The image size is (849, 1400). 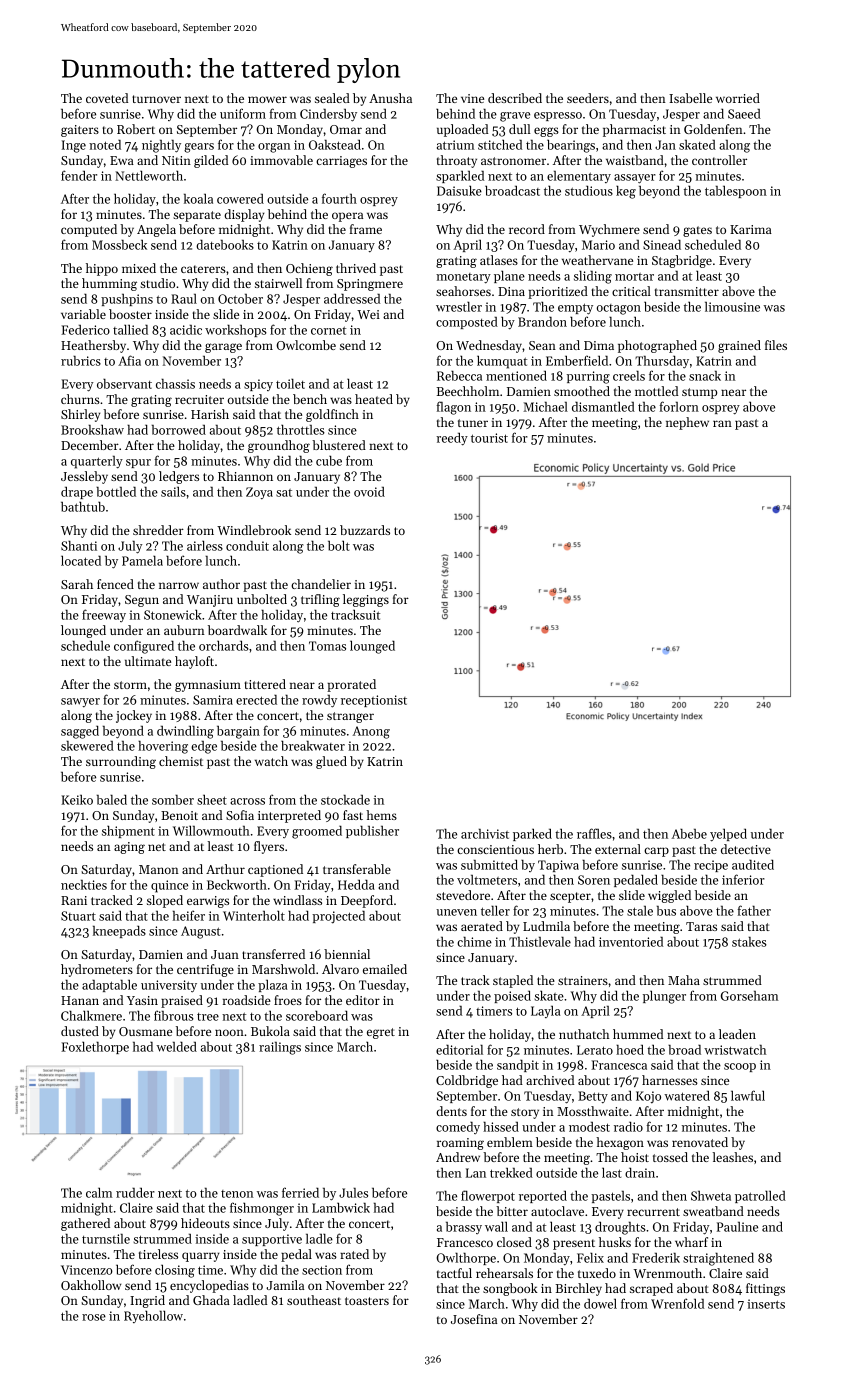 I want to click on Springmere, so click(x=370, y=285).
